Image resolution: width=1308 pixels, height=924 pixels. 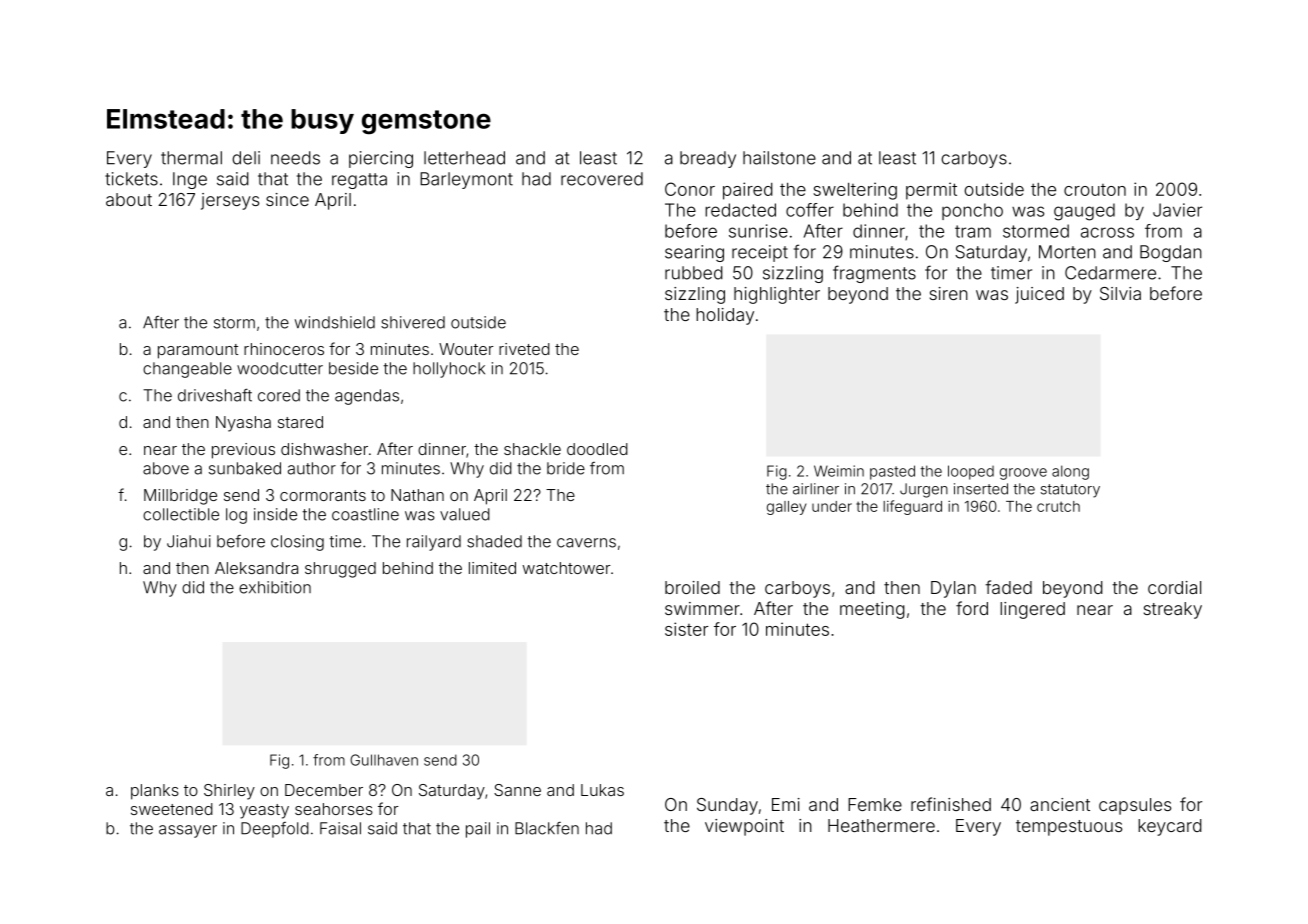 I want to click on Weimin, so click(x=839, y=471).
